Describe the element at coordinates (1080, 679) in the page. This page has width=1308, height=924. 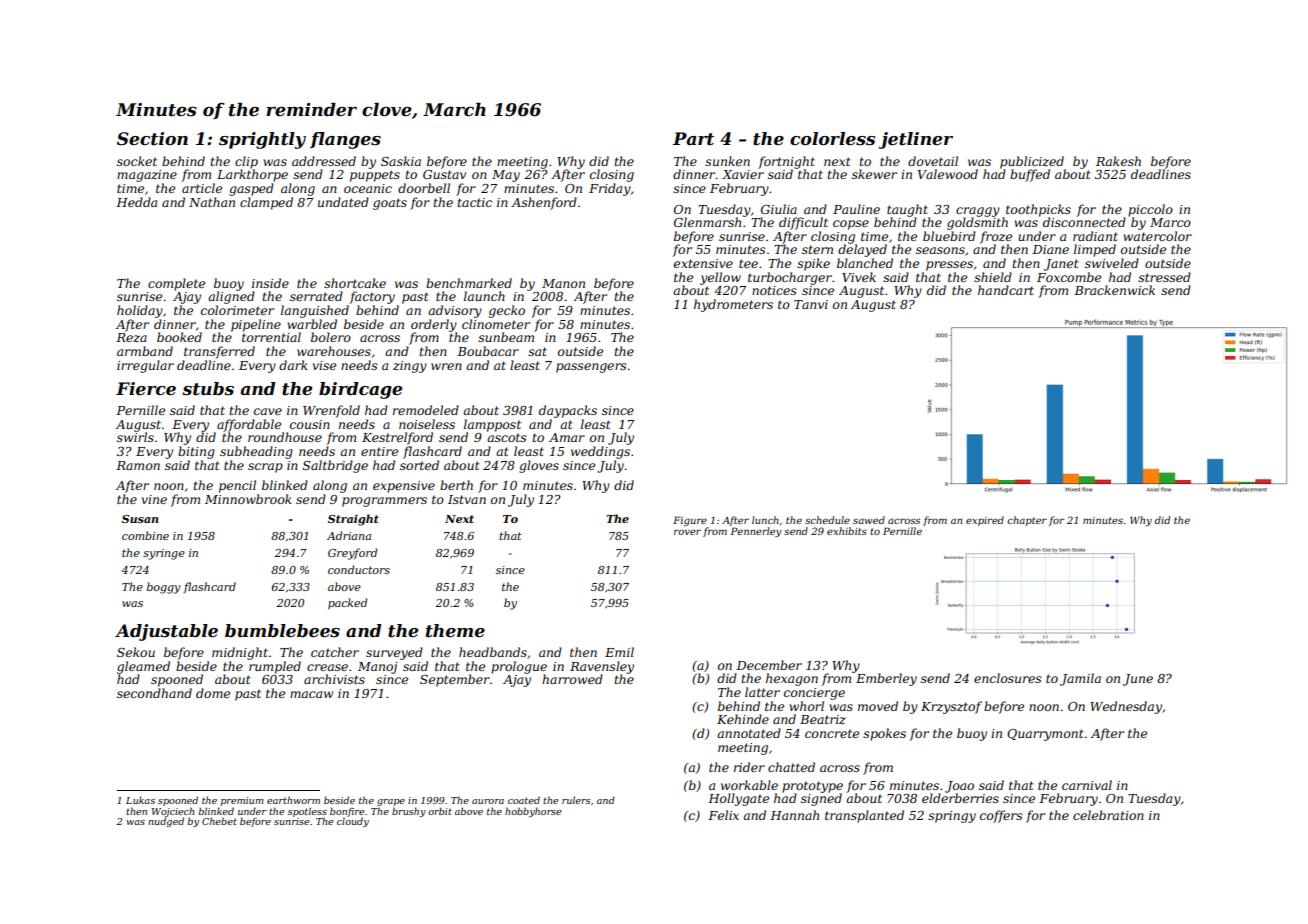
I see `Jamila` at that location.
